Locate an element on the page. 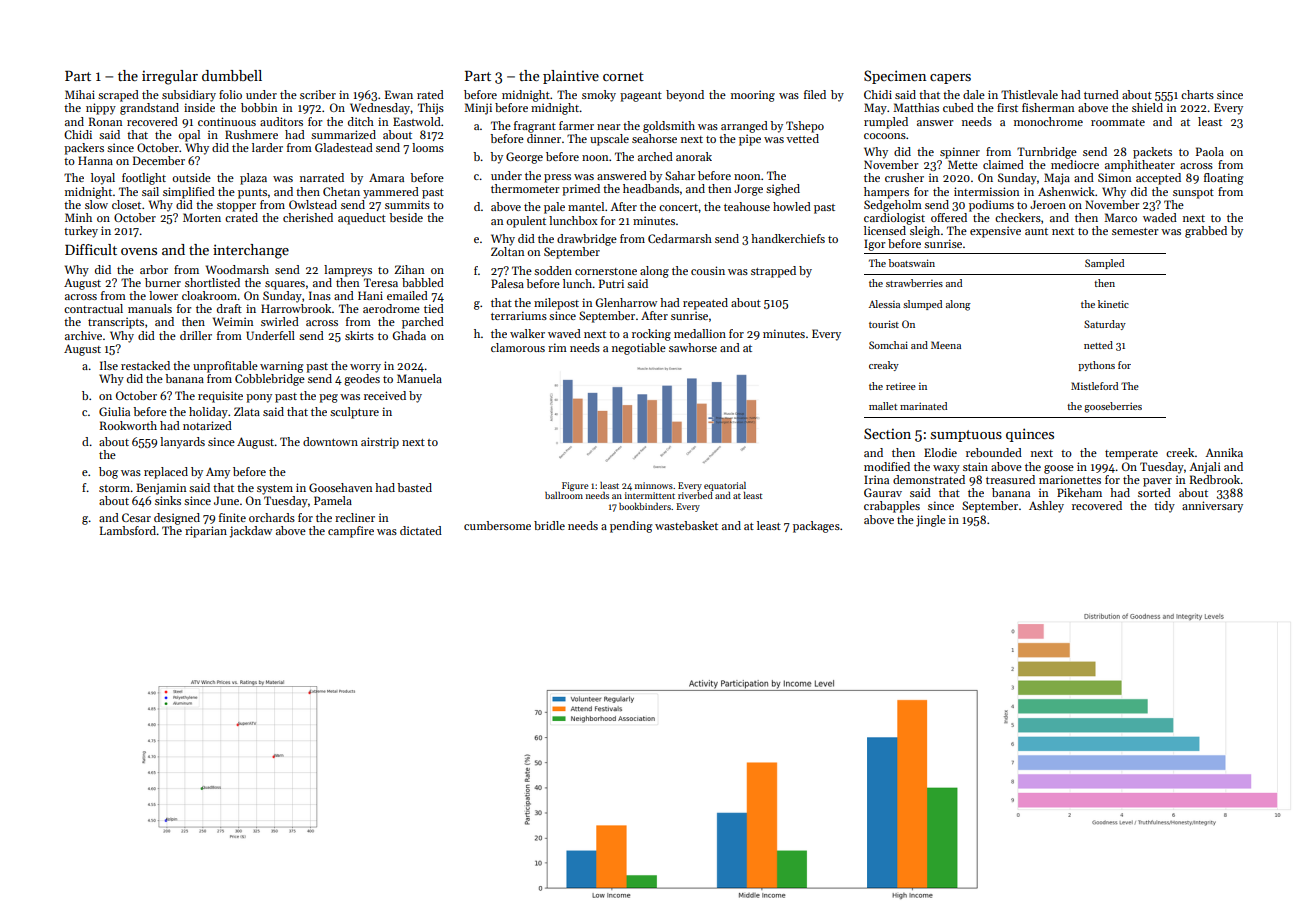  Jeroen is located at coordinates (1048, 204).
